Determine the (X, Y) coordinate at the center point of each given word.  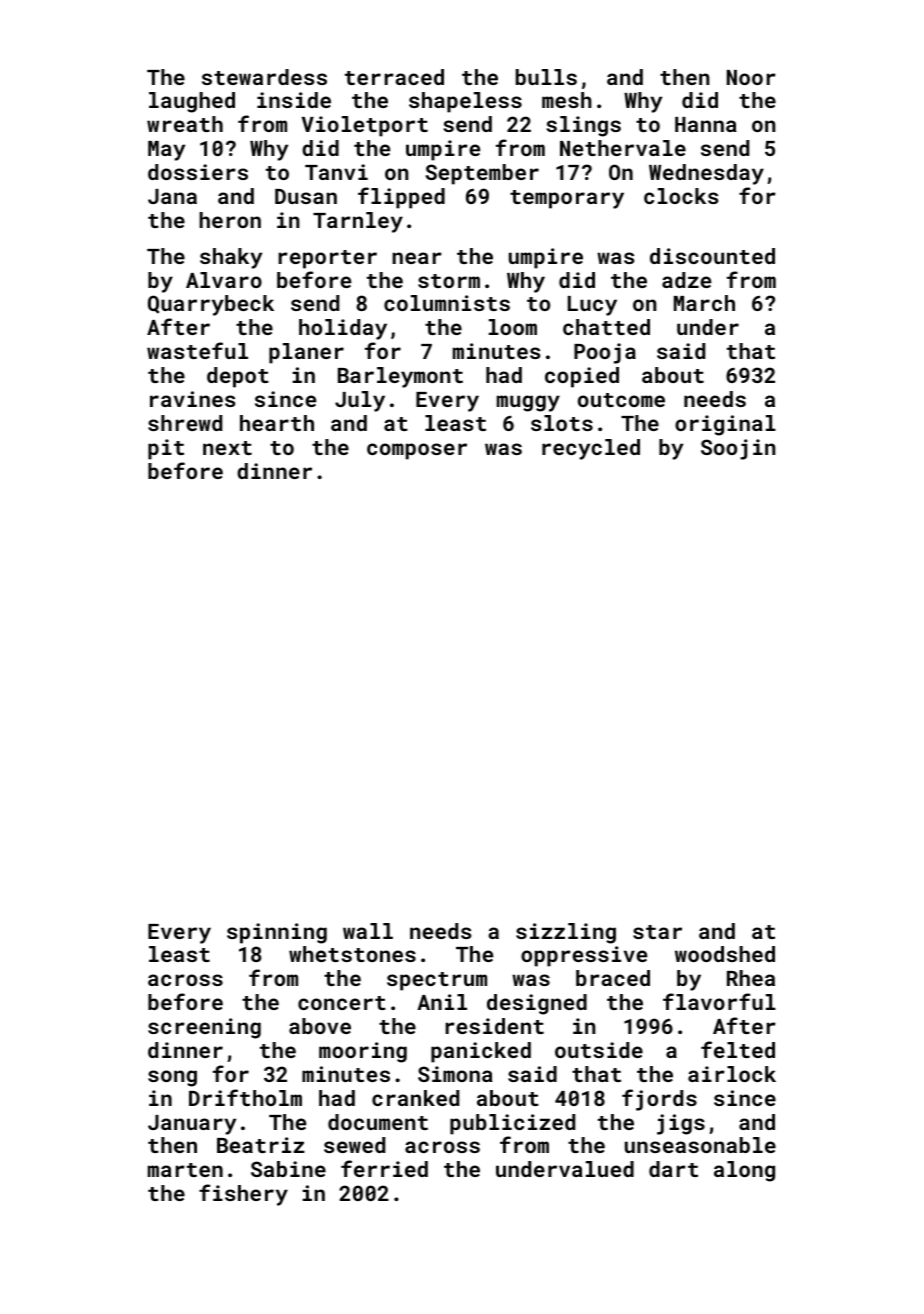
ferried (384, 1168)
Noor (751, 77)
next (227, 448)
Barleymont (400, 377)
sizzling (566, 933)
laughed (192, 102)
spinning (277, 933)
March (704, 303)
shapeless (465, 102)
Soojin (738, 449)
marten (185, 1170)
